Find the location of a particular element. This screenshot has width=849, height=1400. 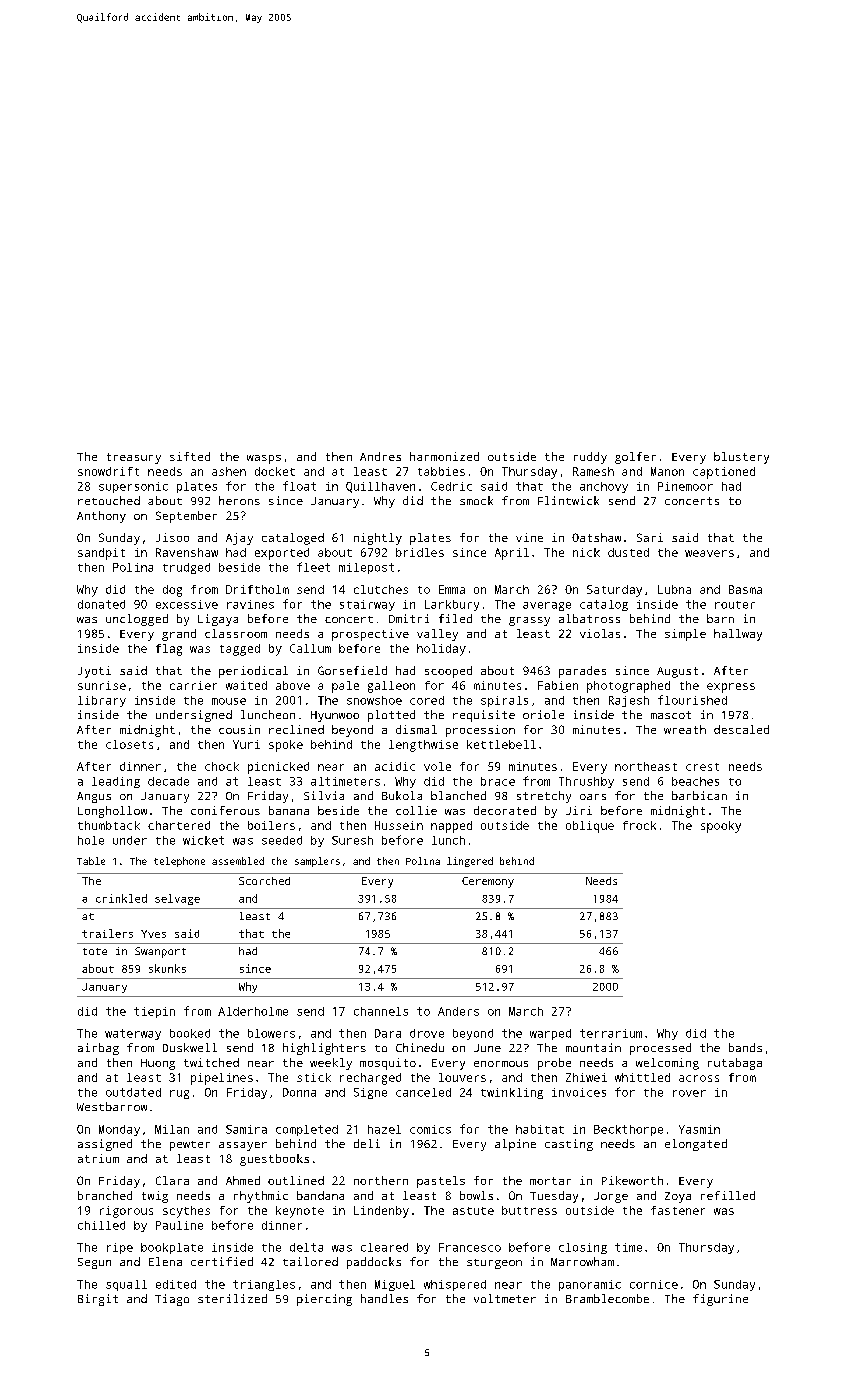

Ajay is located at coordinates (239, 539).
